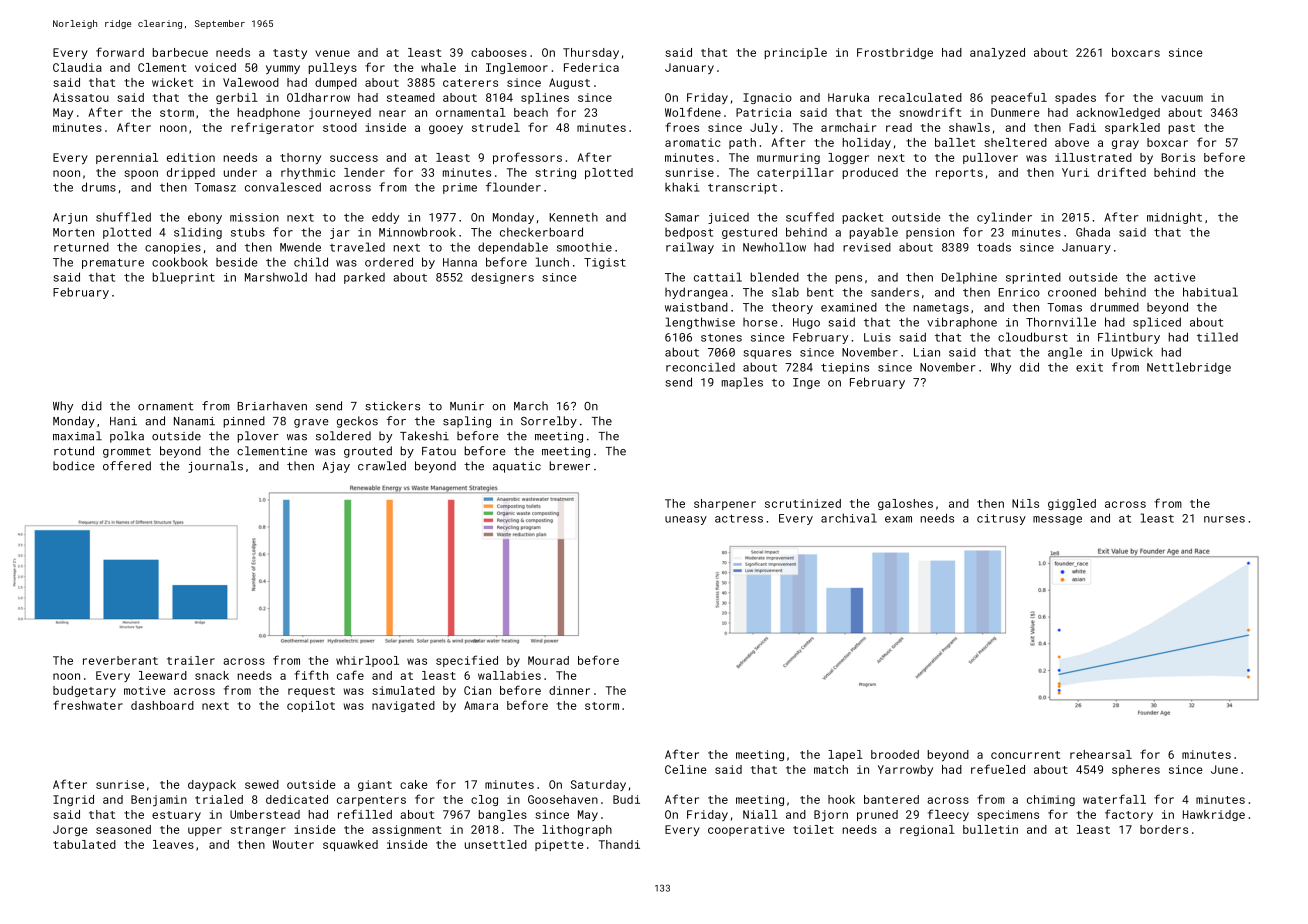 The height and width of the screenshot is (924, 1308). Describe the element at coordinates (1001, 519) in the screenshot. I see `citrusy` at that location.
